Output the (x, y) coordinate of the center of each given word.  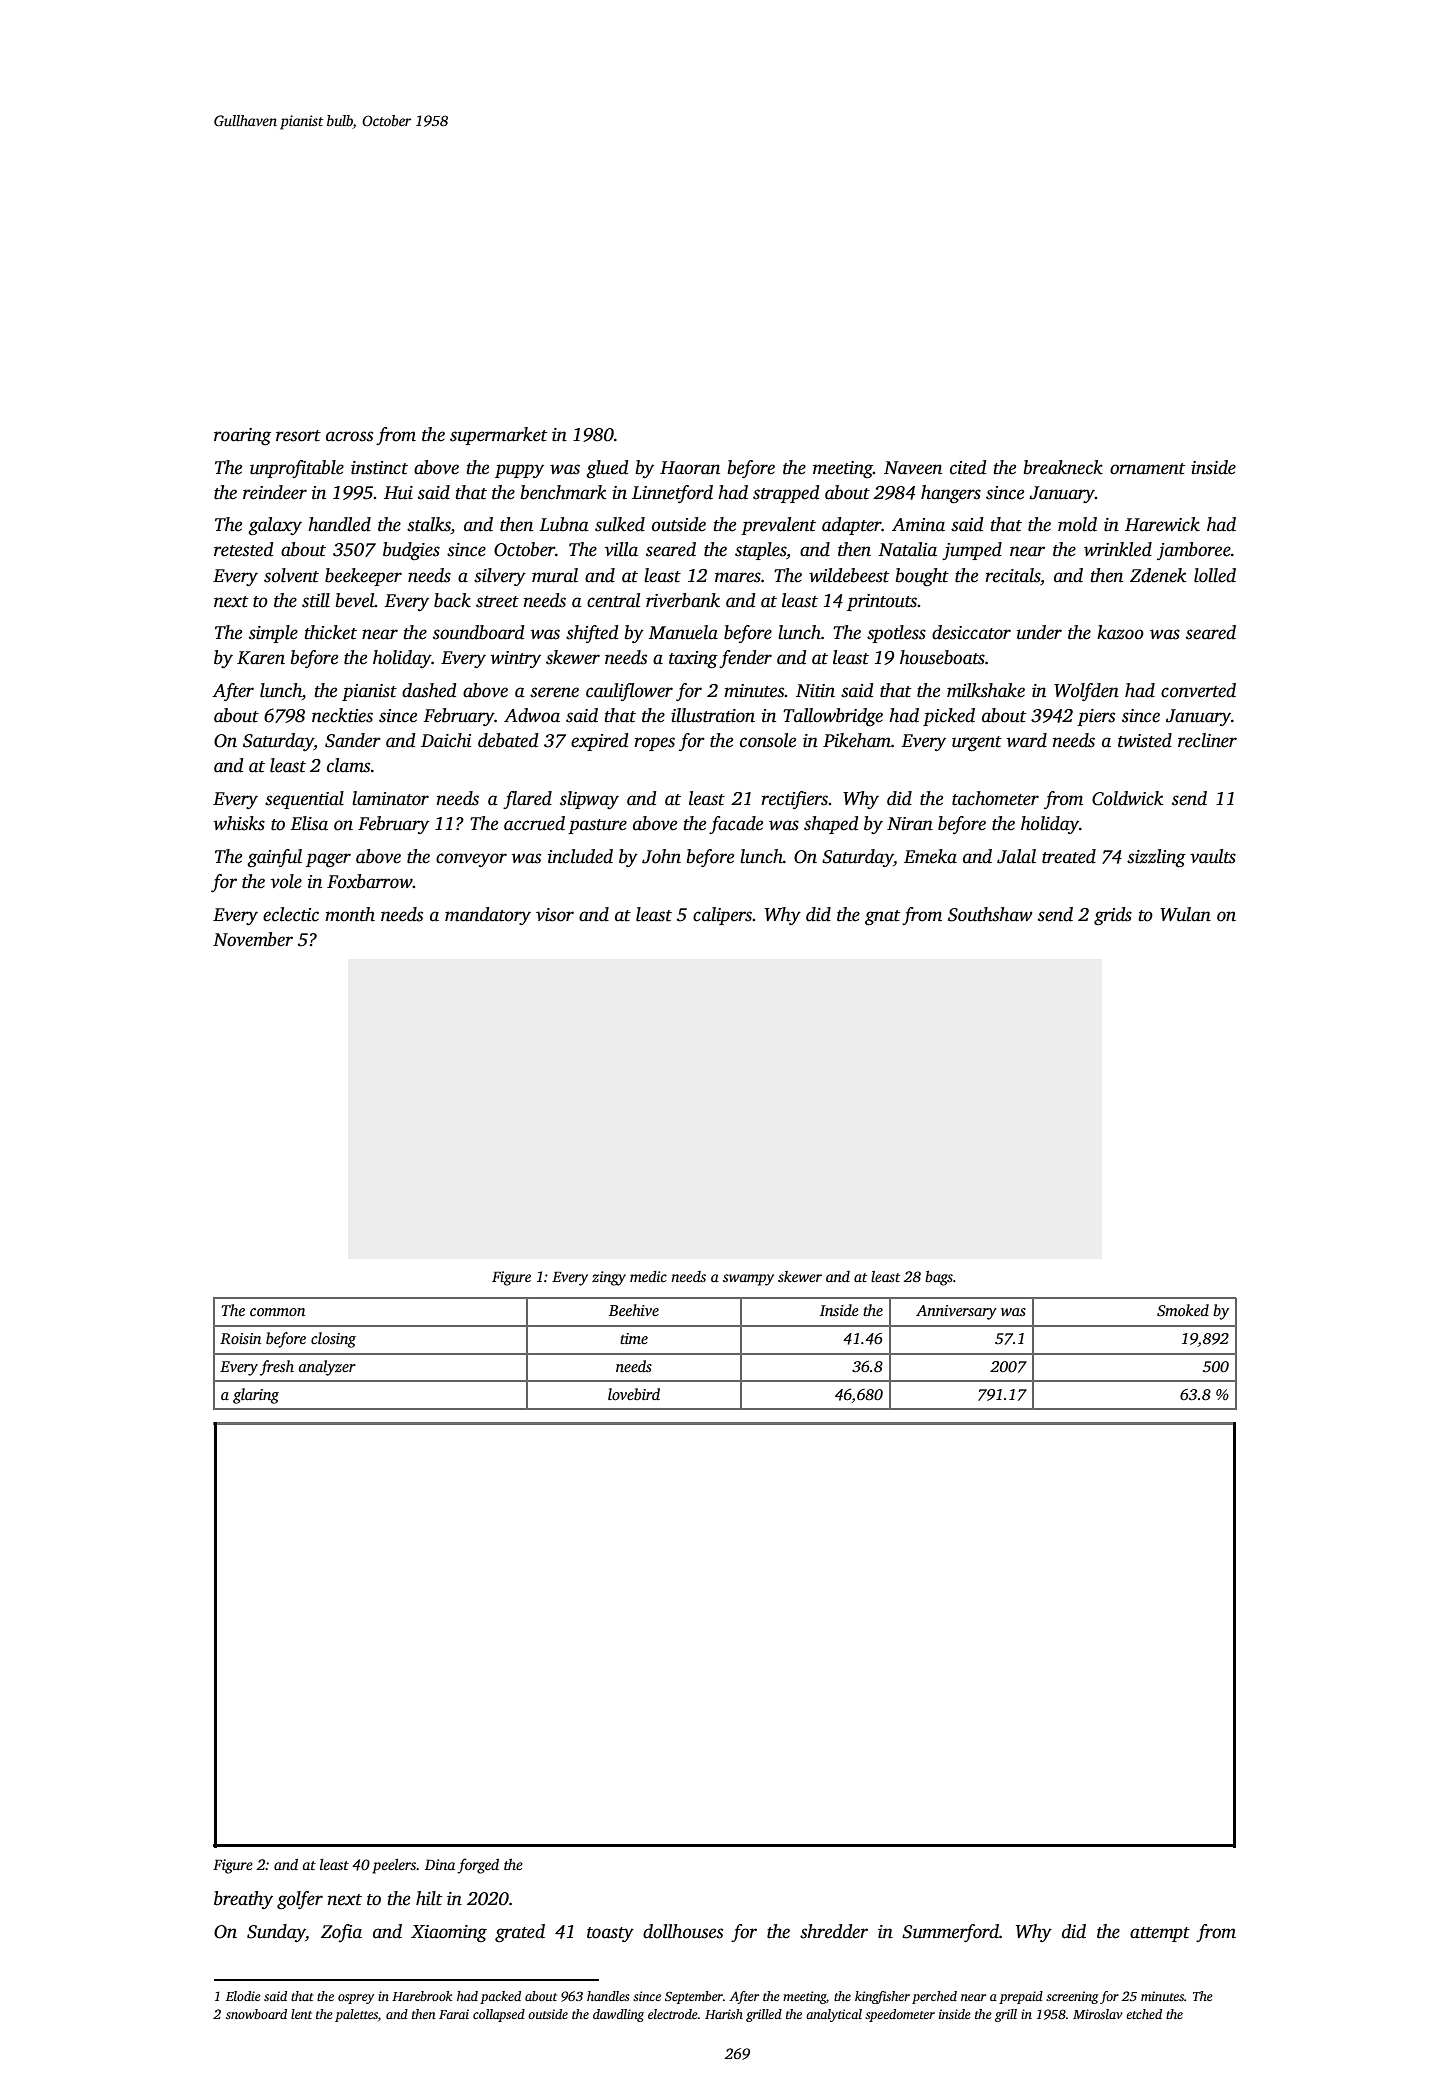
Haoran (690, 468)
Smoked (1183, 1310)
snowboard (256, 2014)
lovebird (634, 1394)
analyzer (327, 1368)
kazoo (1120, 632)
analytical (834, 2015)
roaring (242, 436)
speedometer (900, 2015)
